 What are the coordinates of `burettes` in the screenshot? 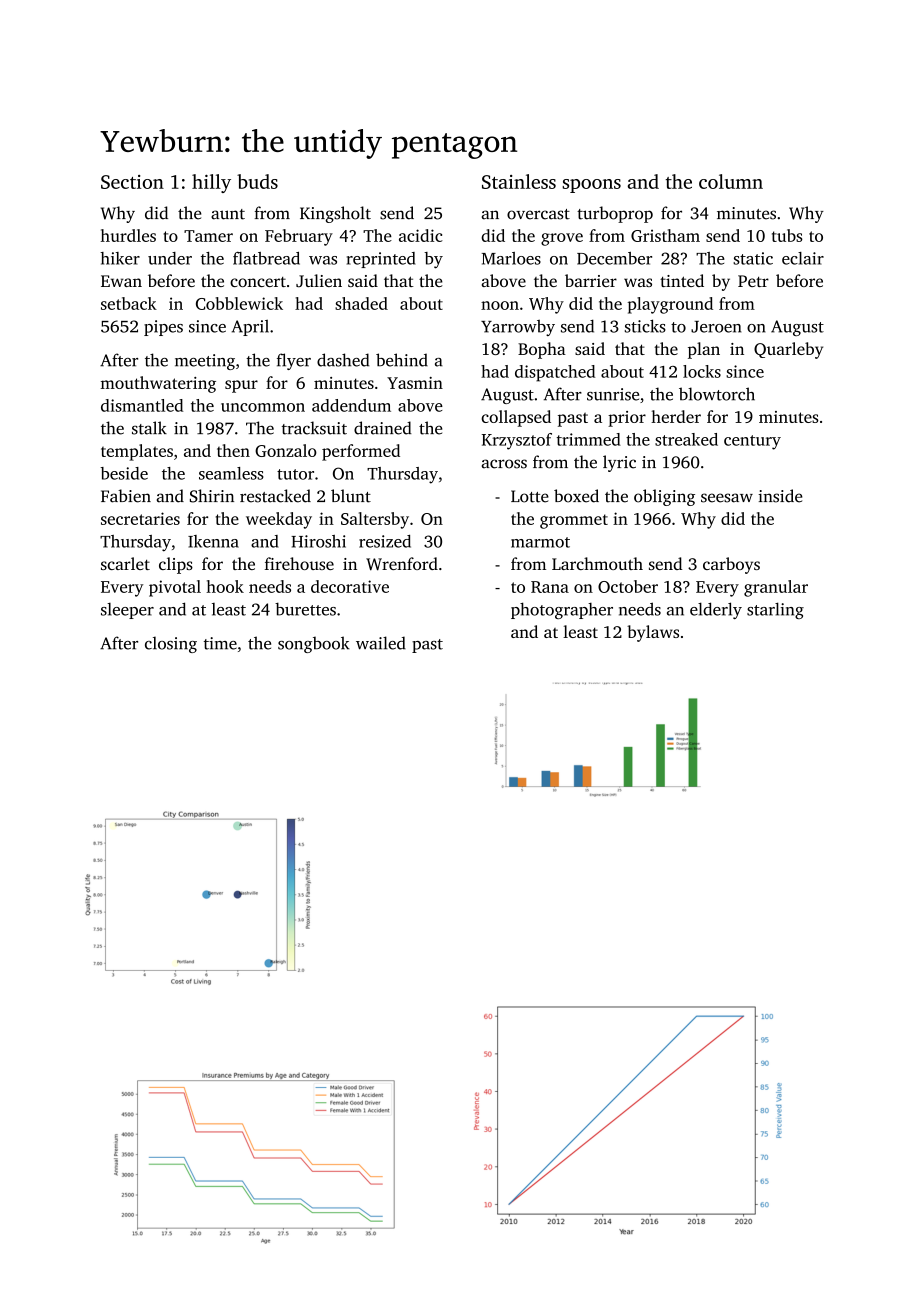 It's located at (305, 609).
